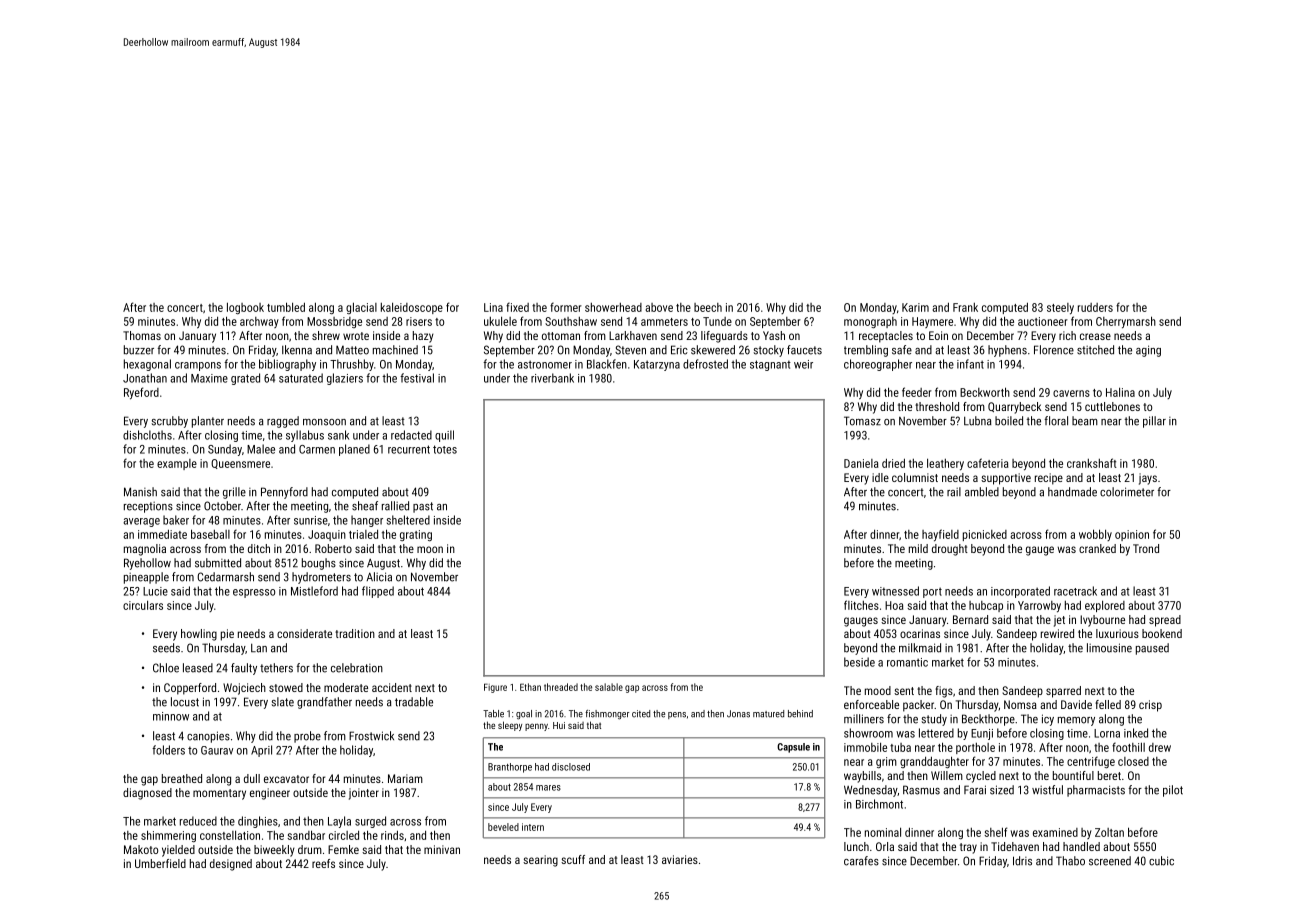  What do you see at coordinates (985, 392) in the page?
I see `Beckworth` at bounding box center [985, 392].
